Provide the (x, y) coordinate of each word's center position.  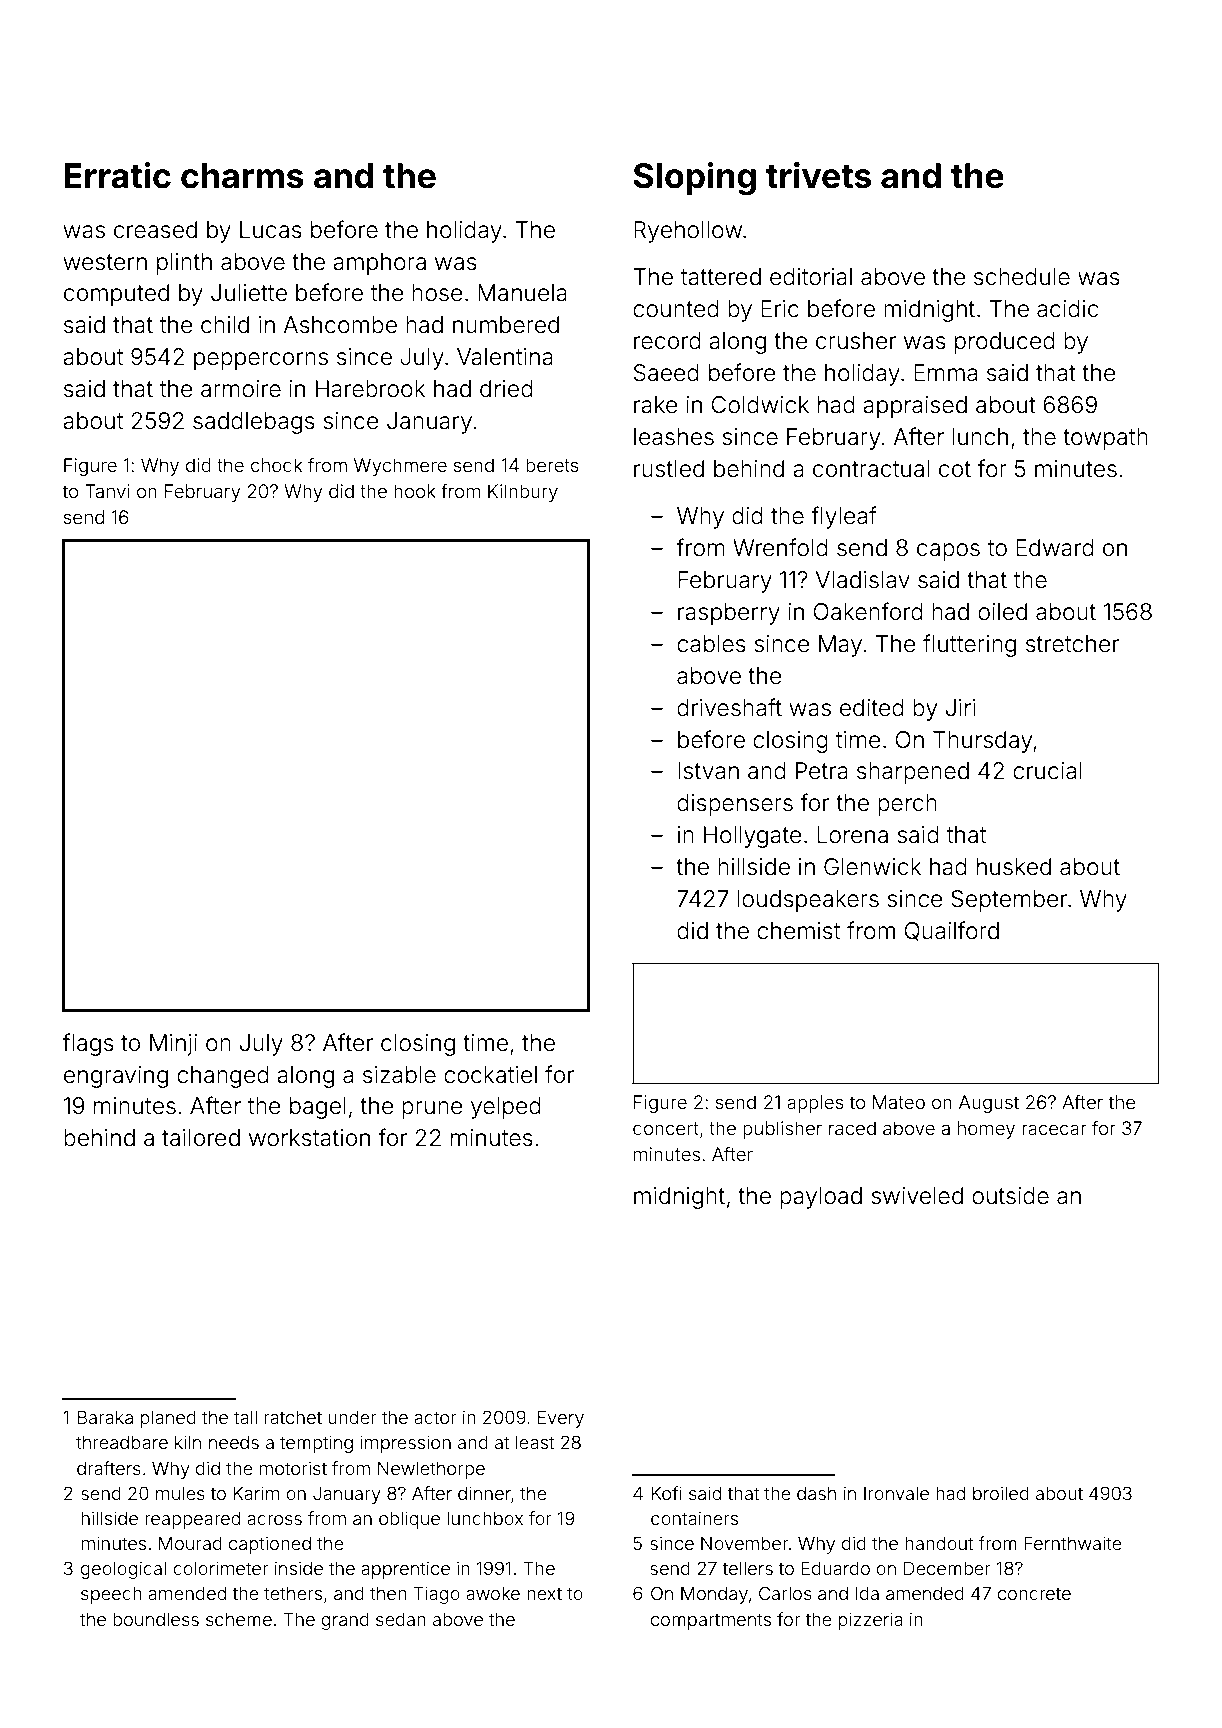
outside (1010, 1196)
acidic (1067, 309)
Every (561, 1419)
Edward (1055, 548)
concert (666, 1128)
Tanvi (107, 491)
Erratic (118, 175)
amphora (379, 264)
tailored (201, 1138)
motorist (293, 1468)
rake (656, 405)
